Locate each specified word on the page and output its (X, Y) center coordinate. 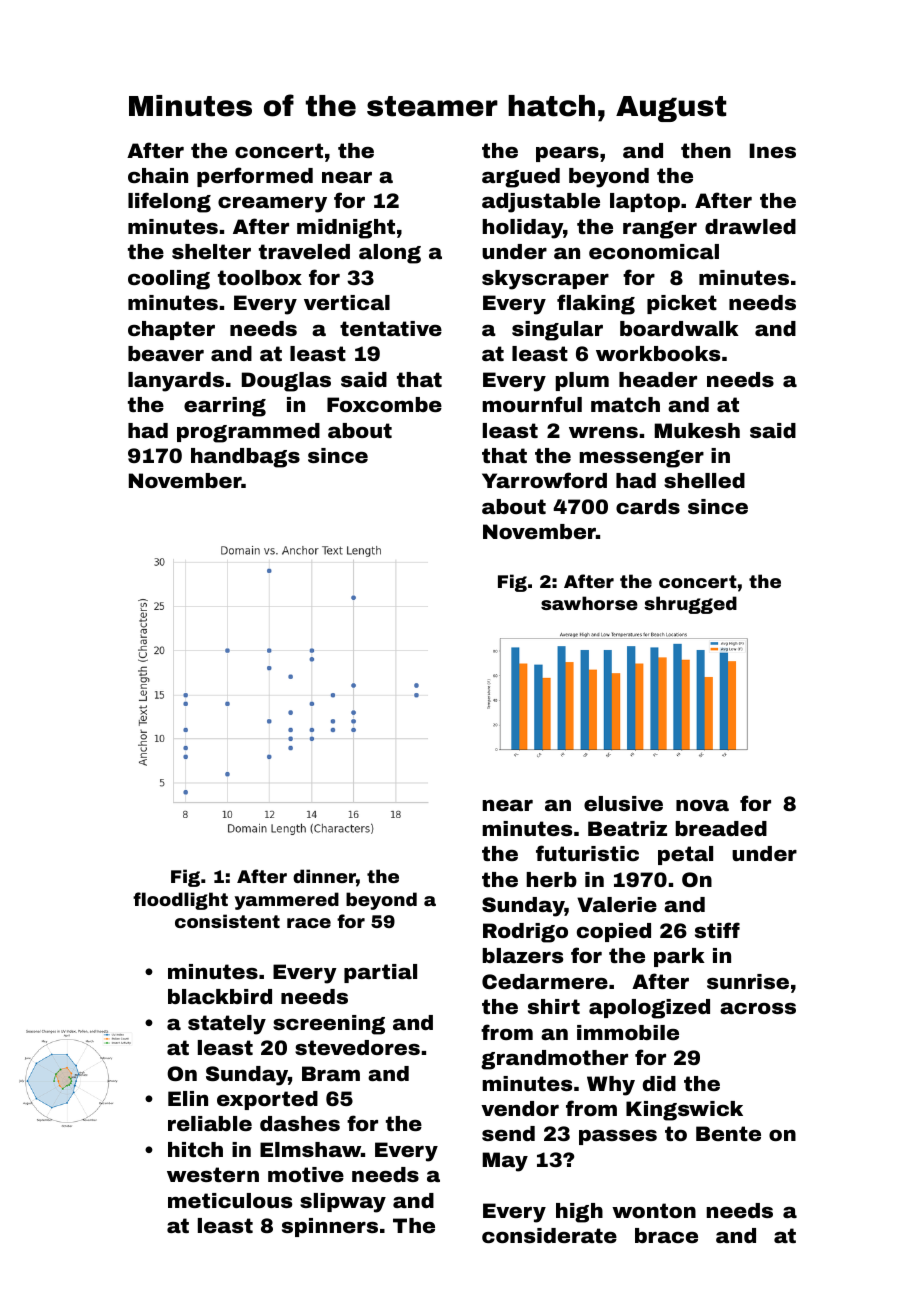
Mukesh (697, 430)
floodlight (180, 901)
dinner (324, 876)
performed (255, 177)
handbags (245, 458)
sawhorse (589, 603)
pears (567, 154)
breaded (721, 828)
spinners (330, 1227)
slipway (343, 1203)
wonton (654, 1210)
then (706, 150)
